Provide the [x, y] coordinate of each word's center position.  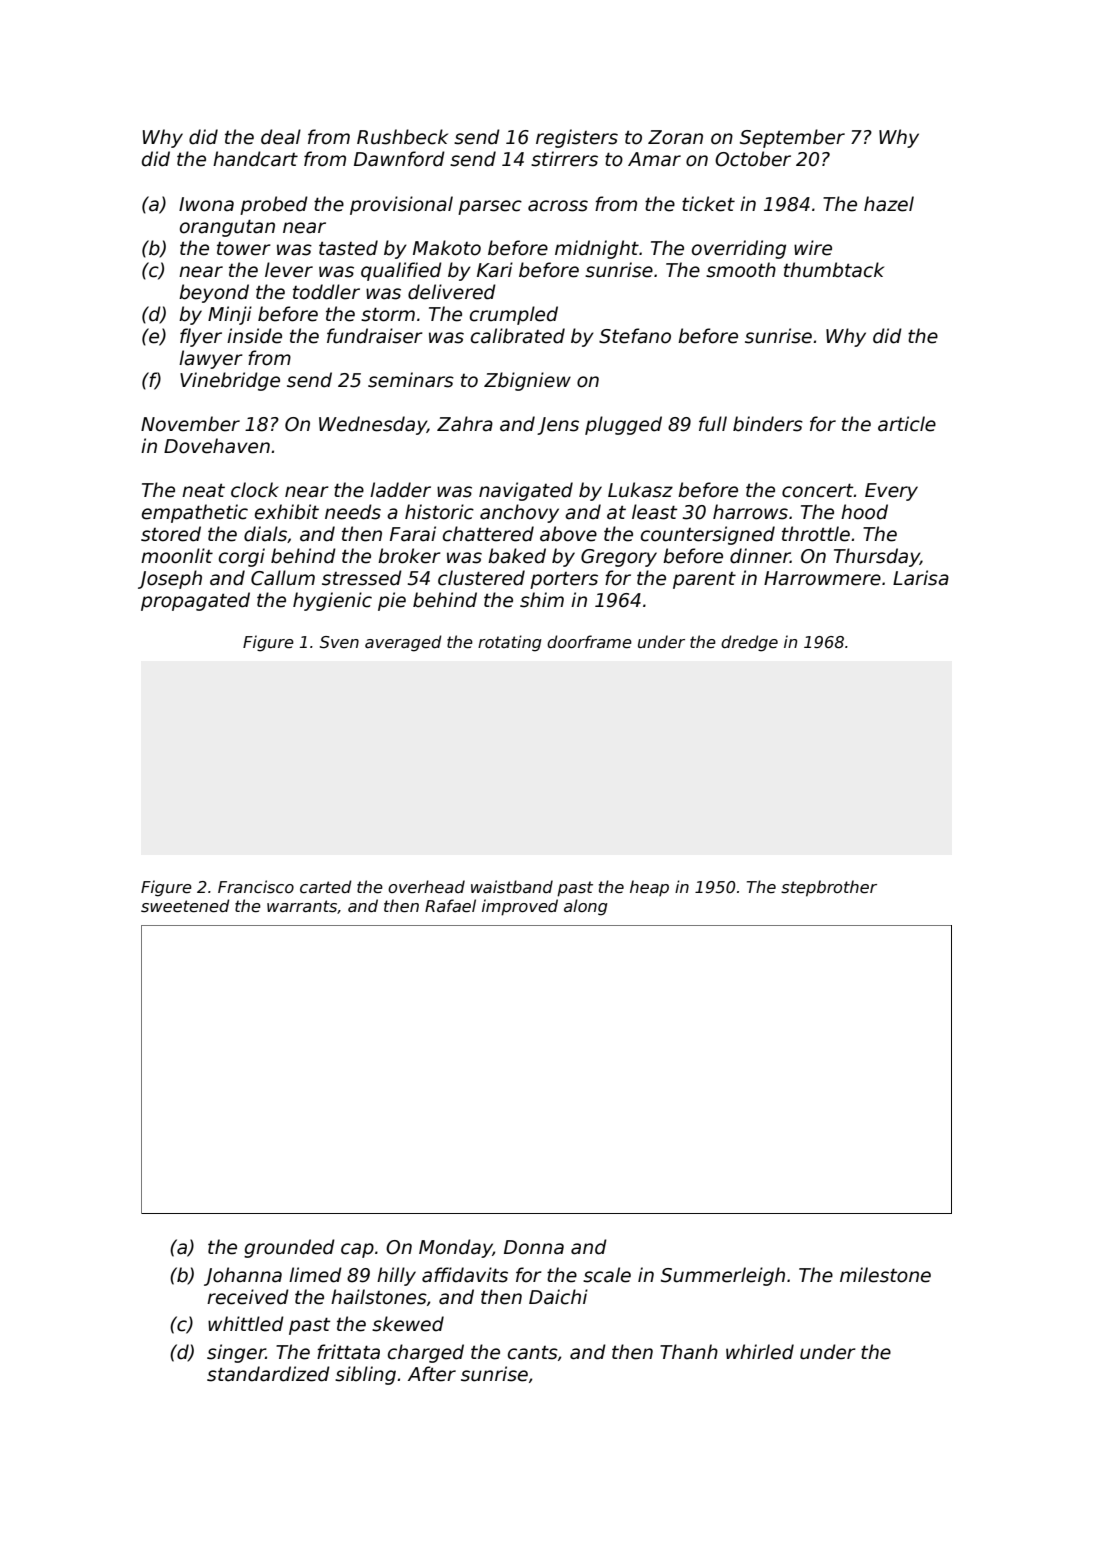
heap [649, 888]
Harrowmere [822, 578]
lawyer [211, 359]
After [432, 1374]
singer [236, 1353]
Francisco [256, 887]
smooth [741, 270]
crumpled [514, 315]
